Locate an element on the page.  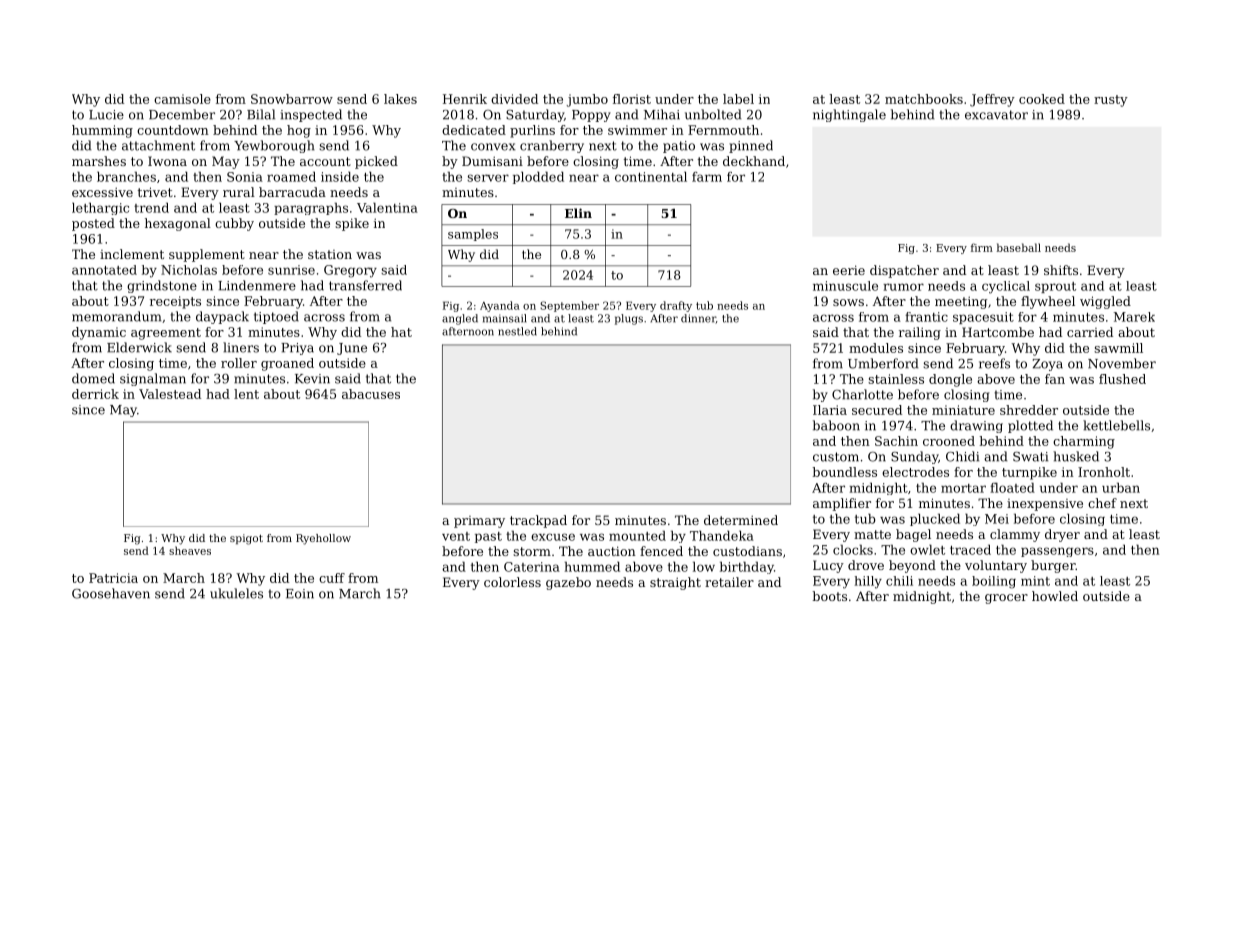
sunrise is located at coordinates (291, 270).
